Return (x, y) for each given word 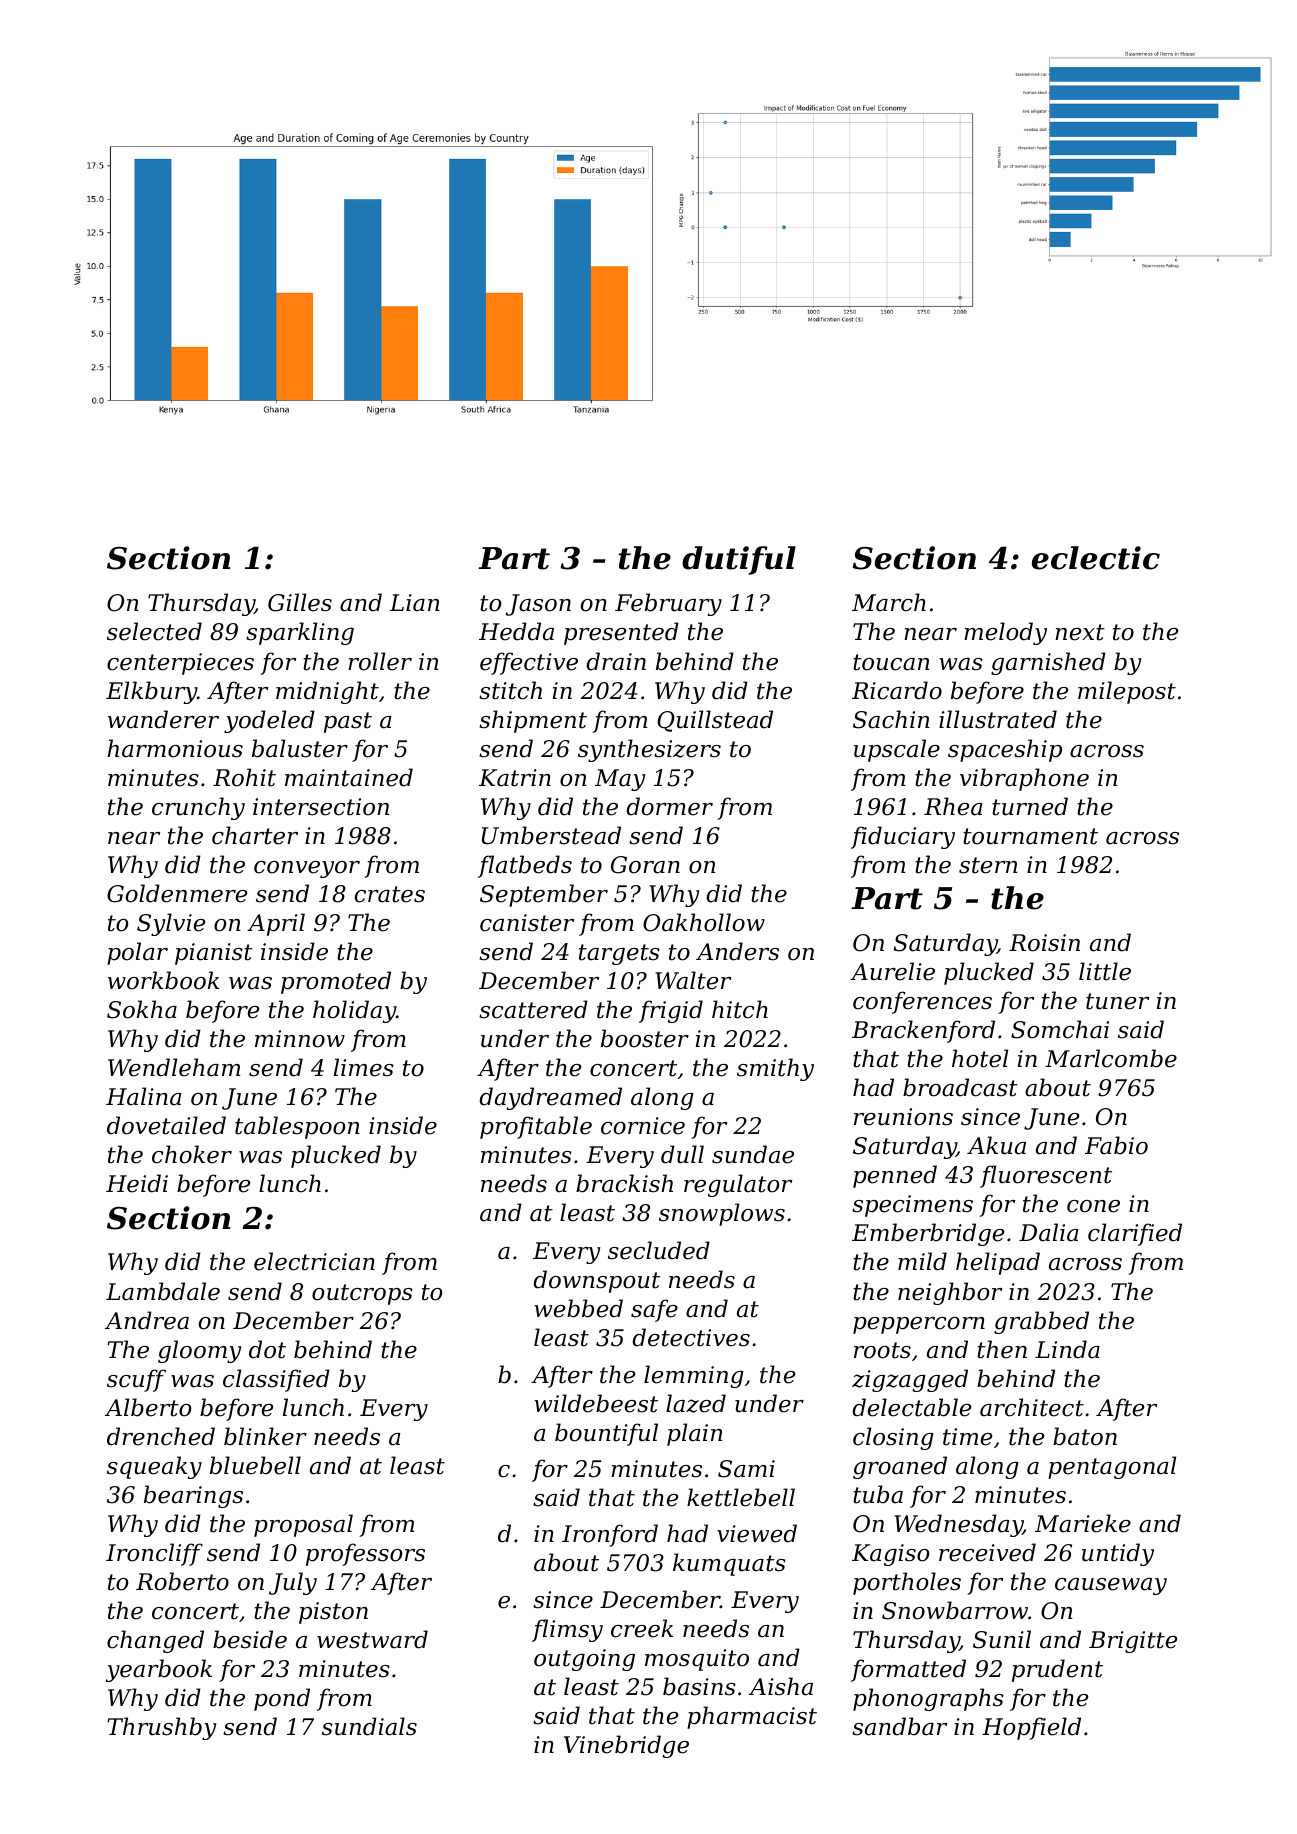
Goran (645, 865)
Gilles (300, 602)
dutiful (739, 560)
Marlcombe (1111, 1058)
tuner (1117, 1001)
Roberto (182, 1581)
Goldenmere (177, 893)
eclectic (1096, 558)
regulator (738, 1185)
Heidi (137, 1183)
